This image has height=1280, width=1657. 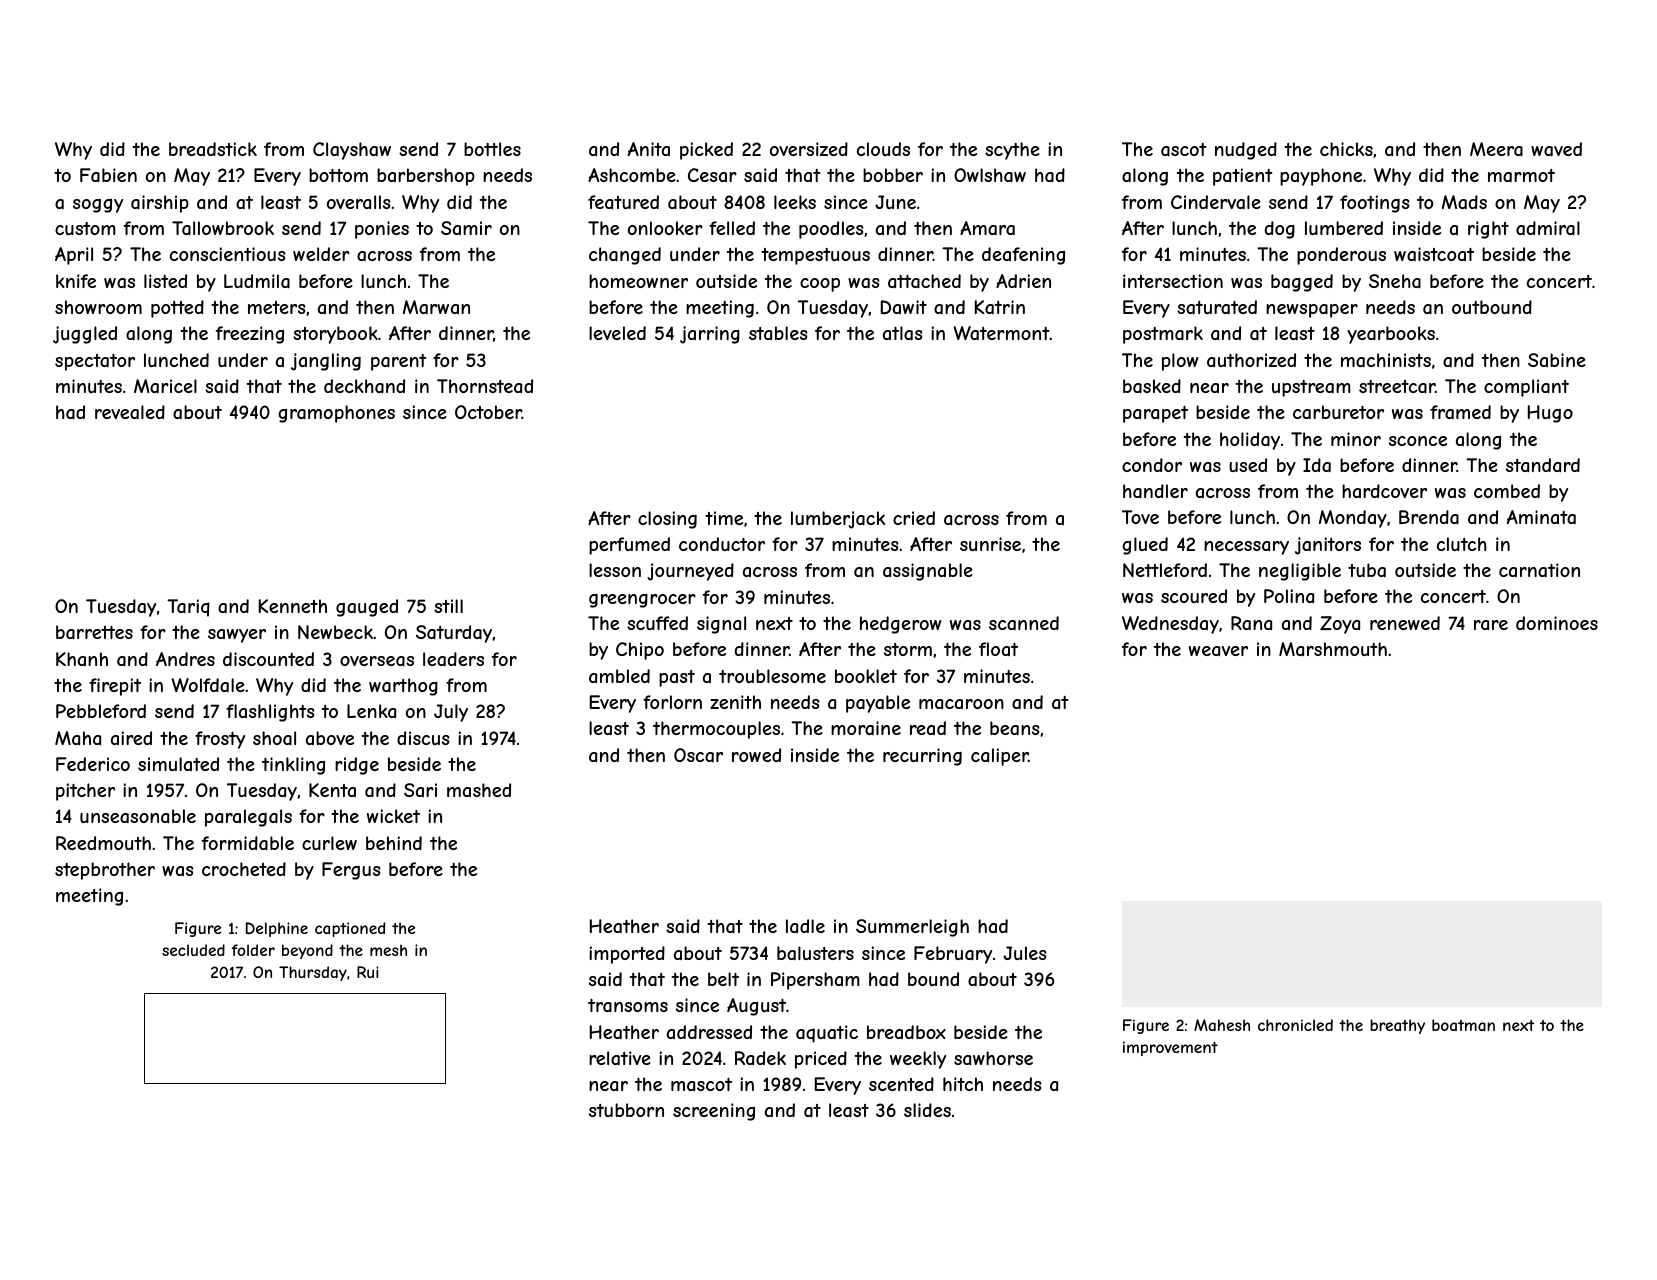 I want to click on Meera, so click(x=1496, y=149).
